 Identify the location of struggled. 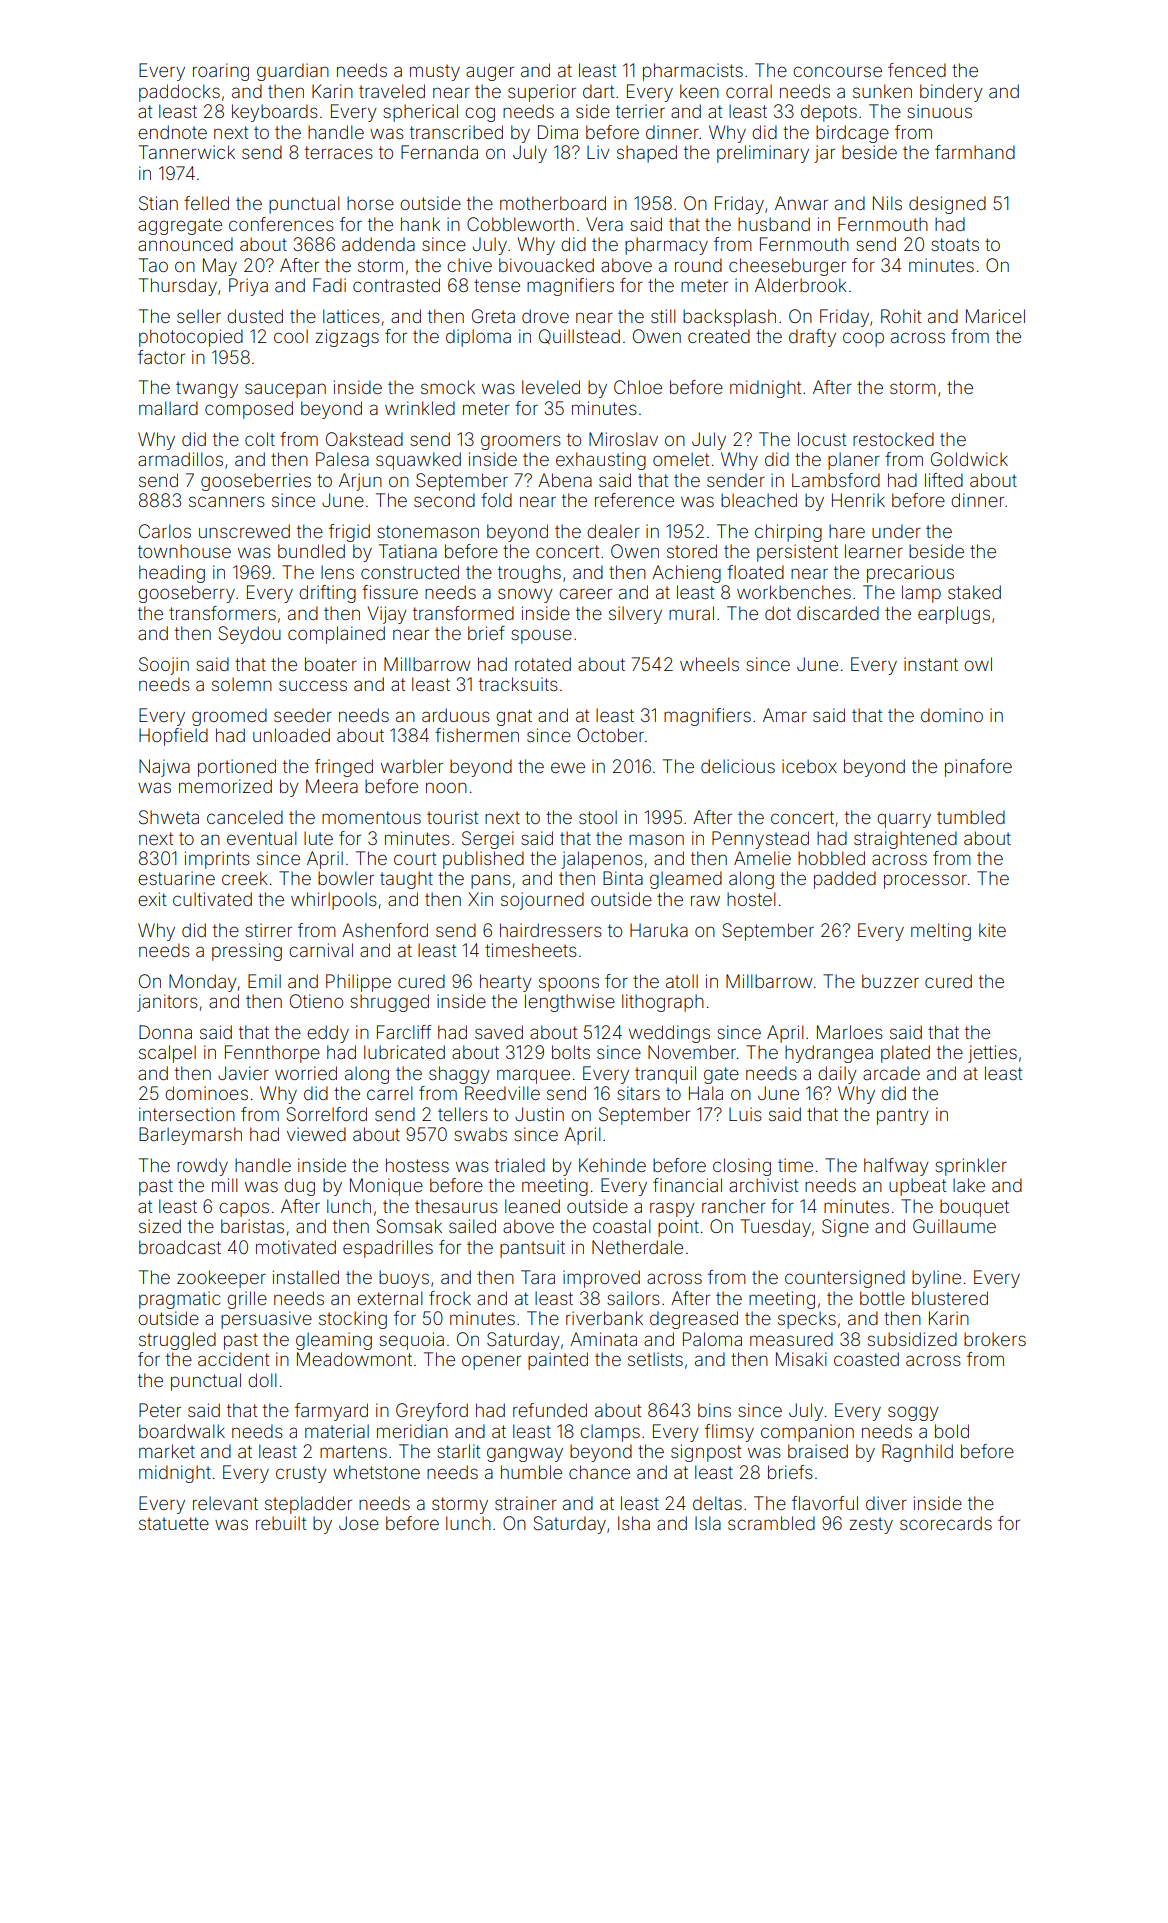
(177, 1341).
